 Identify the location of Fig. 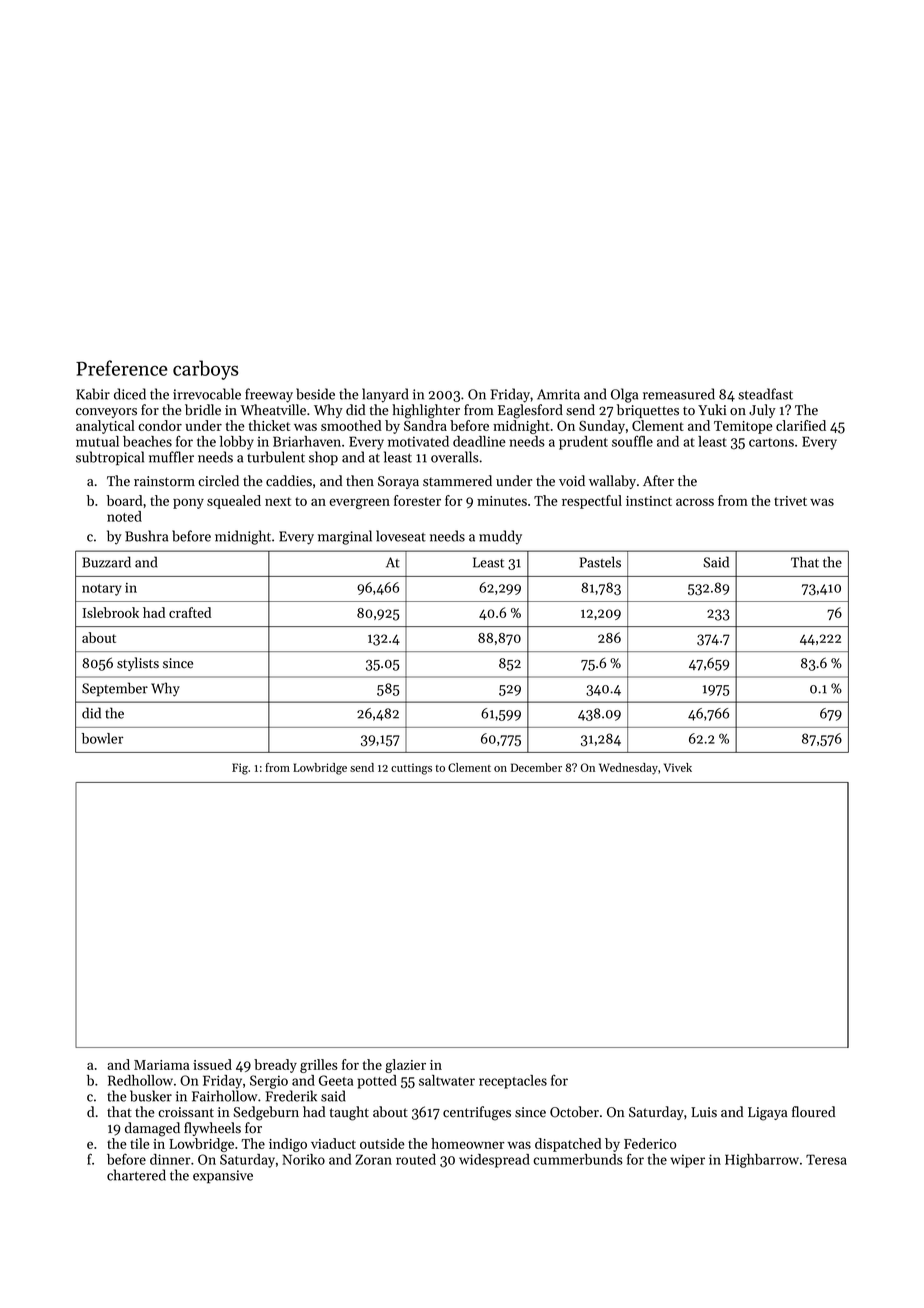
(240, 769).
